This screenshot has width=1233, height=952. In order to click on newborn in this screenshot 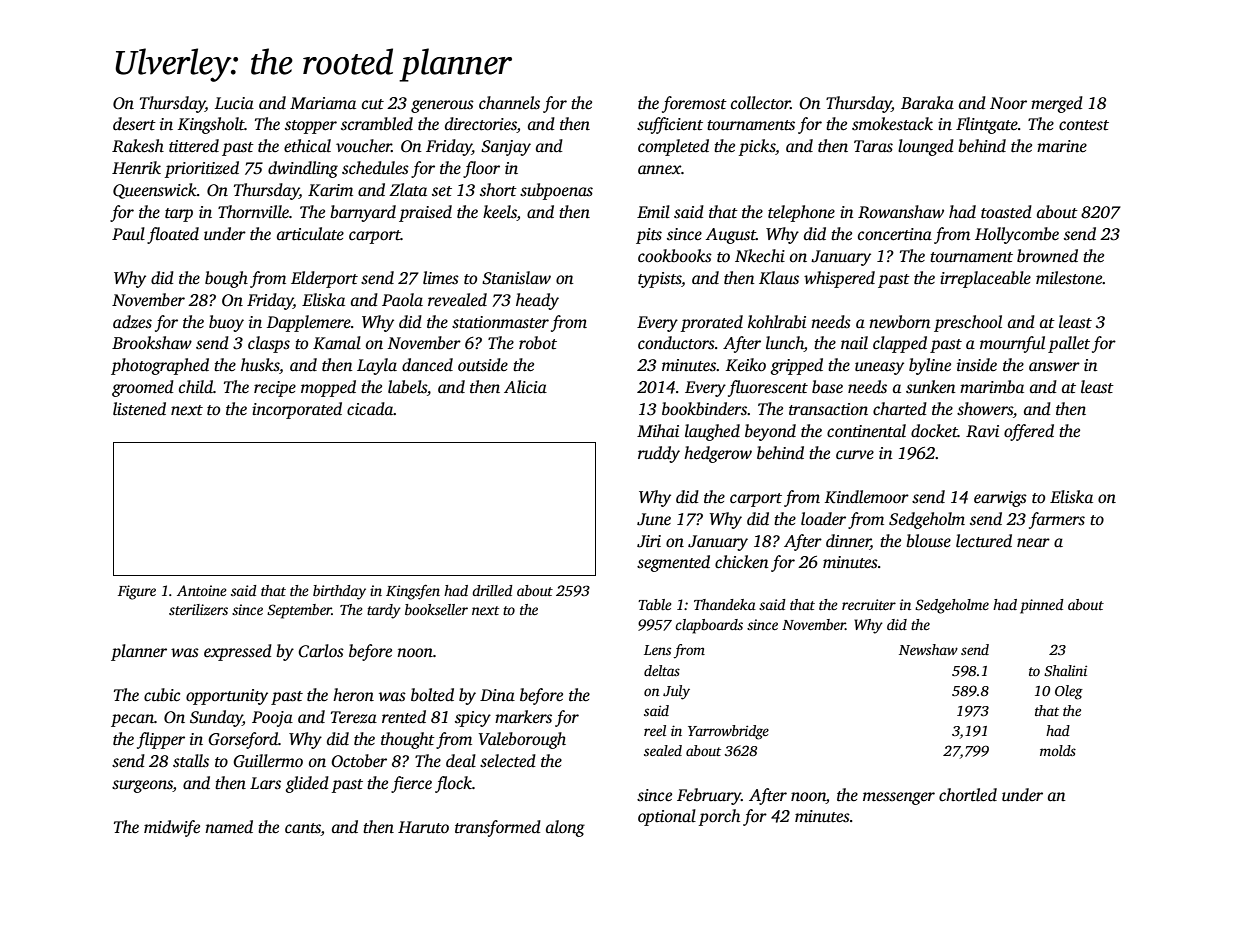, I will do `click(900, 321)`.
